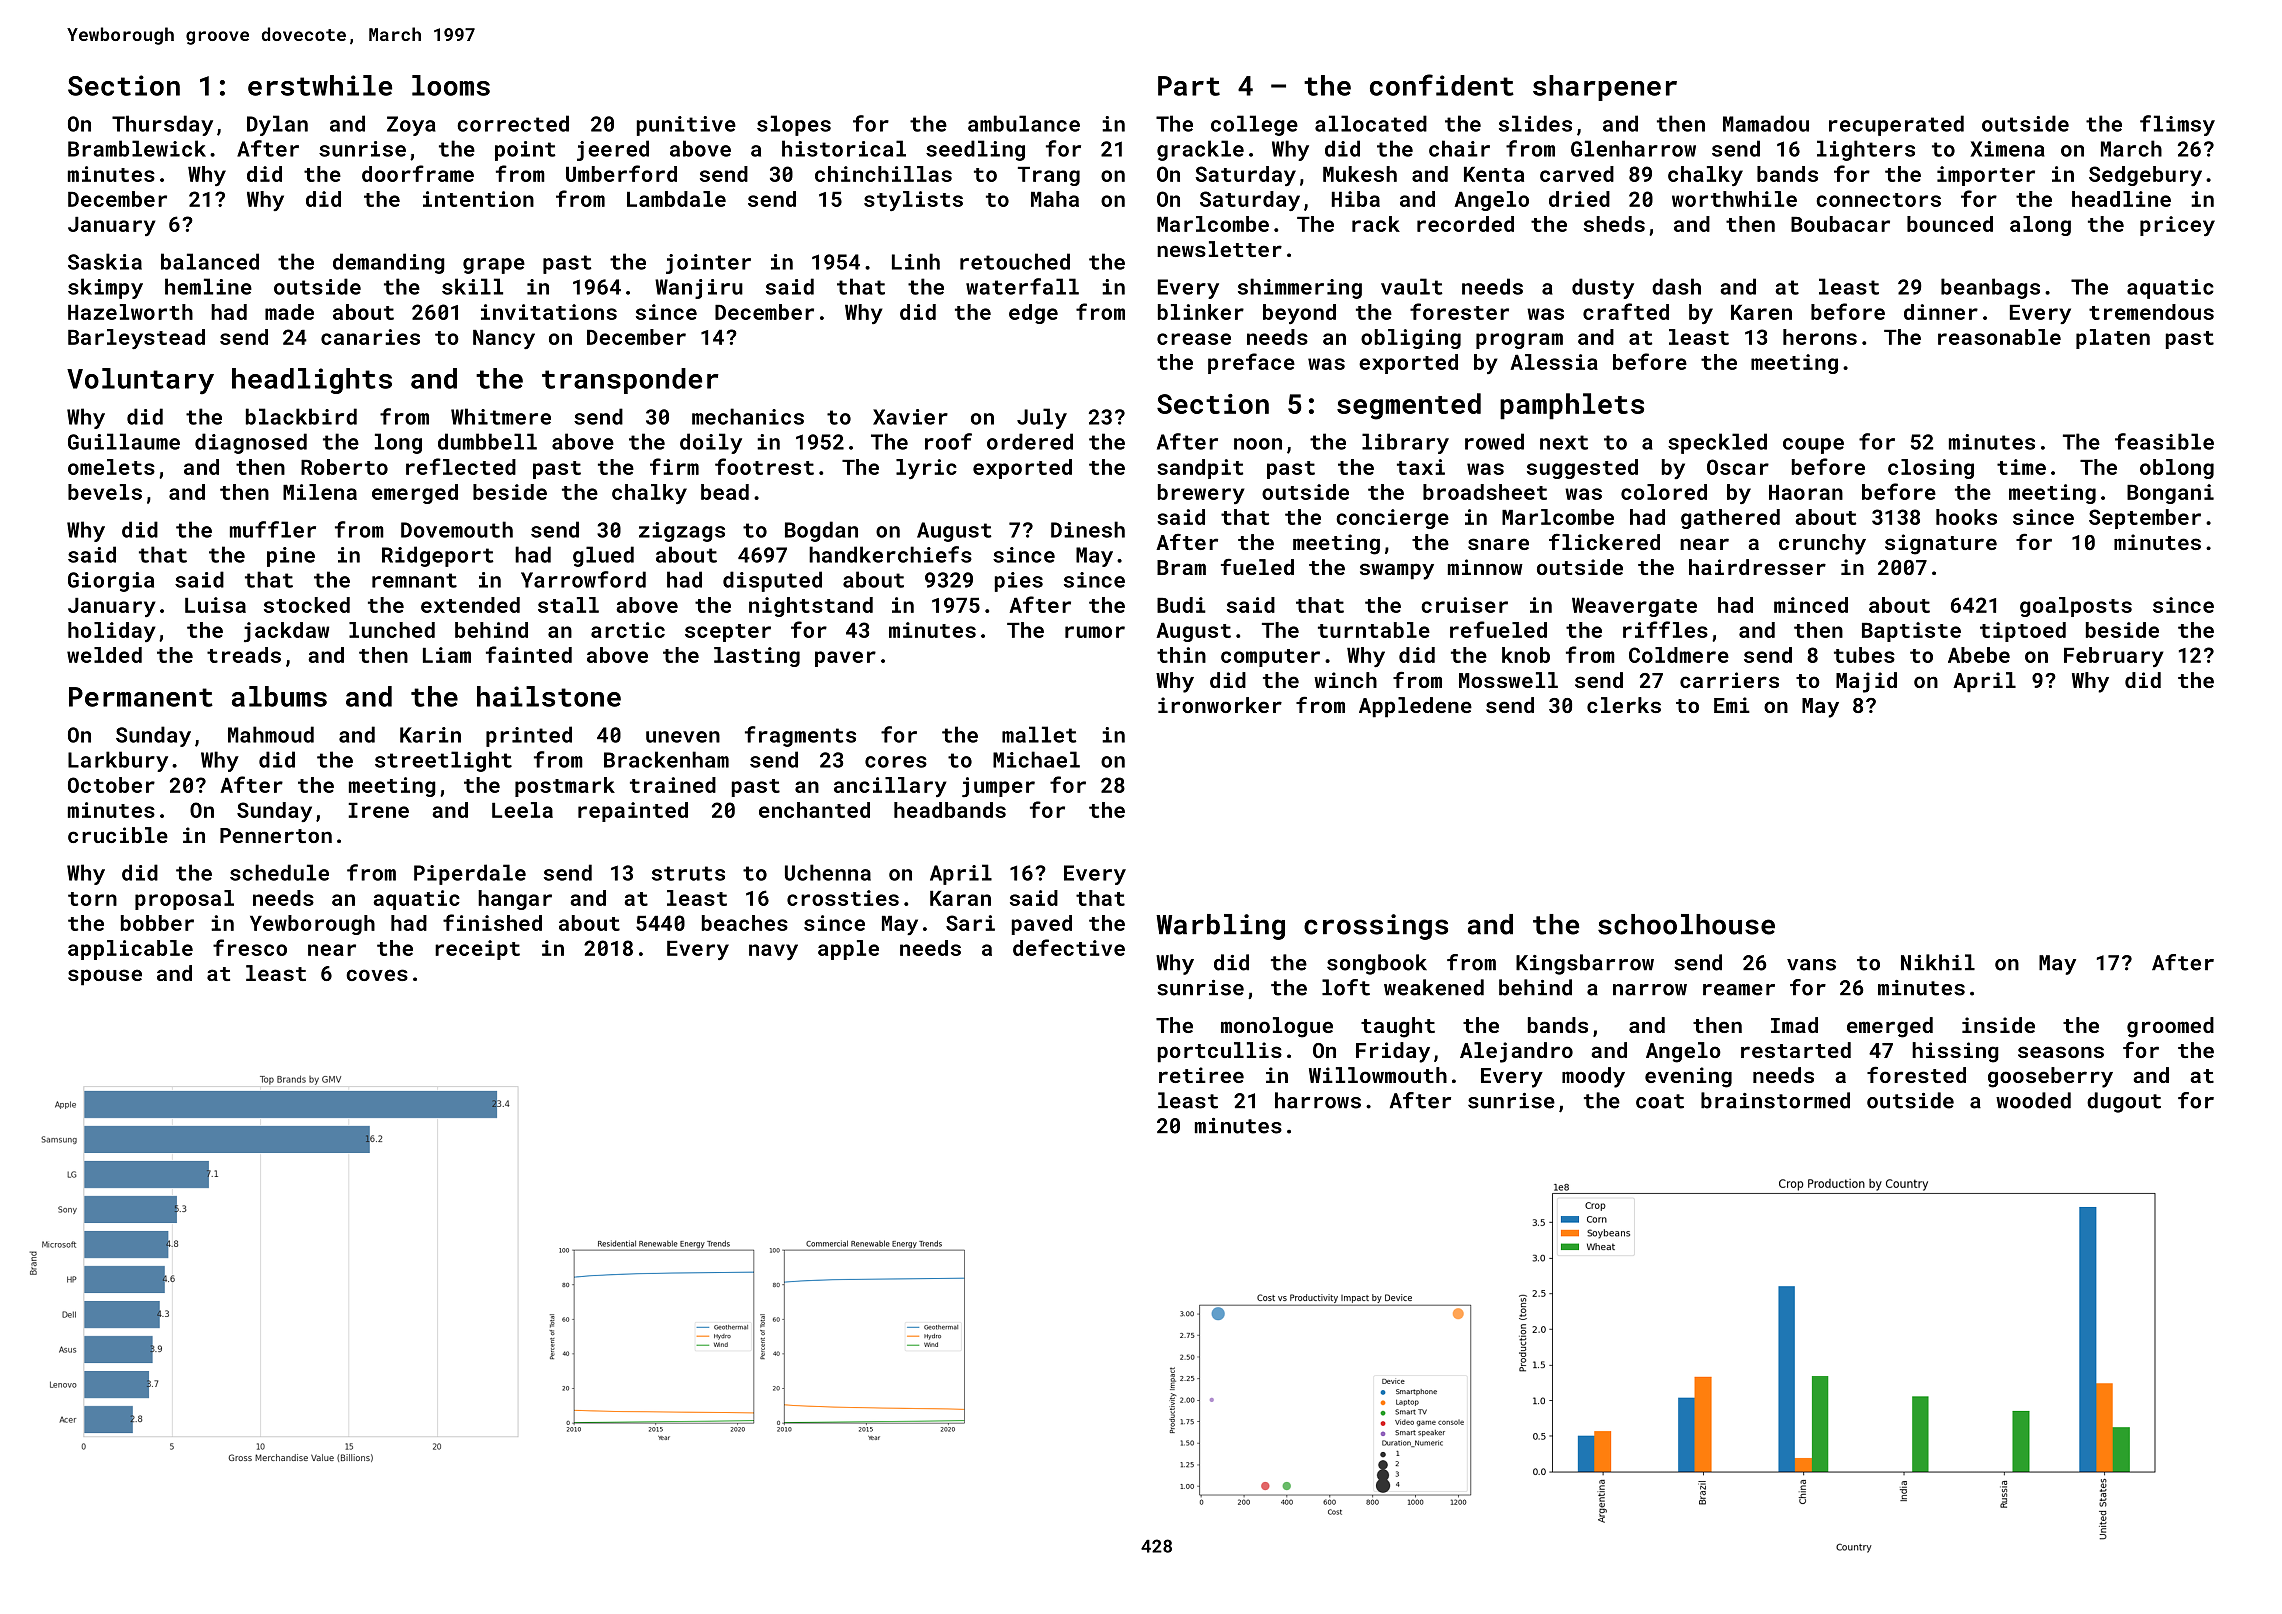  Describe the element at coordinates (1022, 286) in the screenshot. I see `waterfall` at that location.
